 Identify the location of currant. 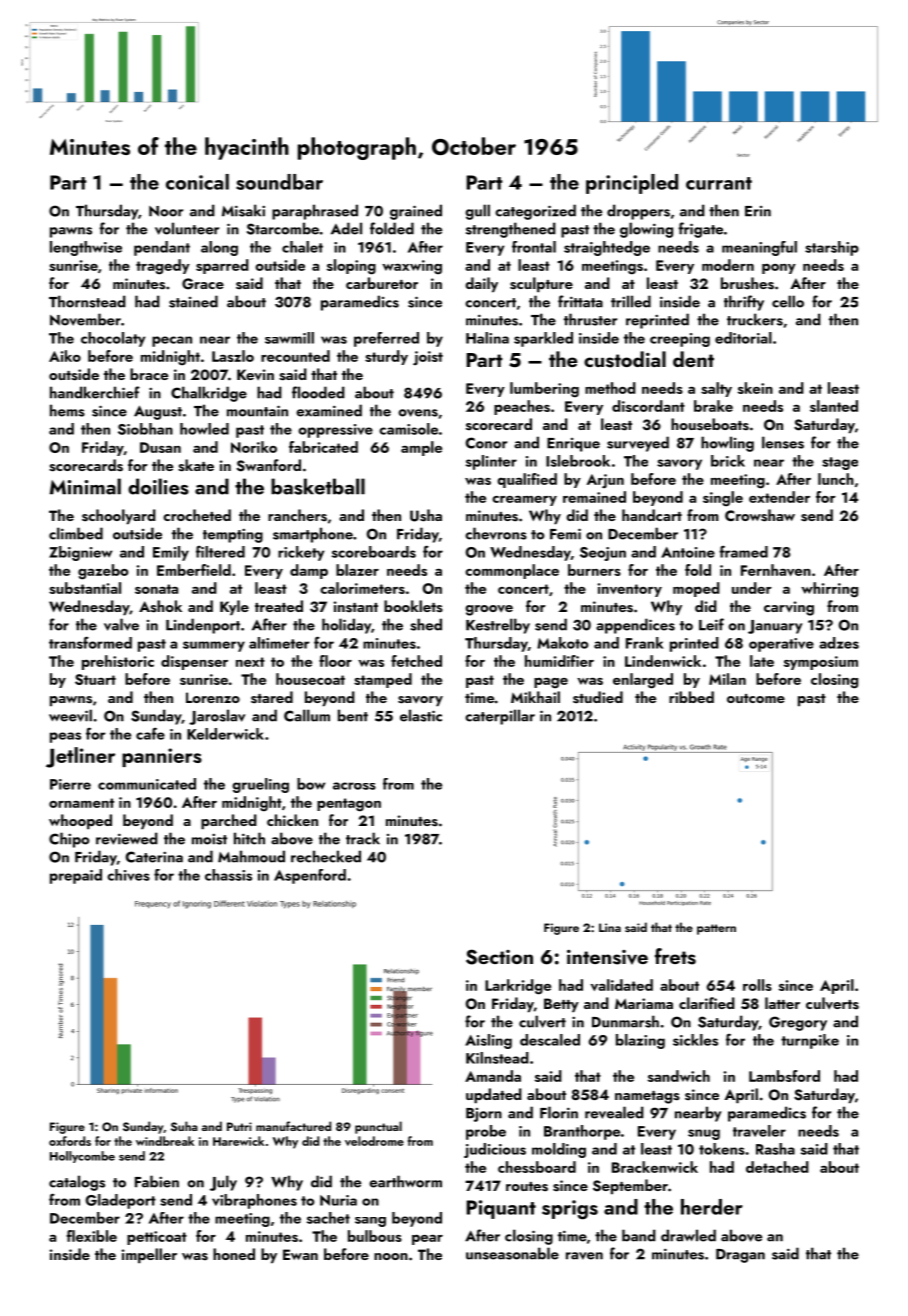
(719, 183).
